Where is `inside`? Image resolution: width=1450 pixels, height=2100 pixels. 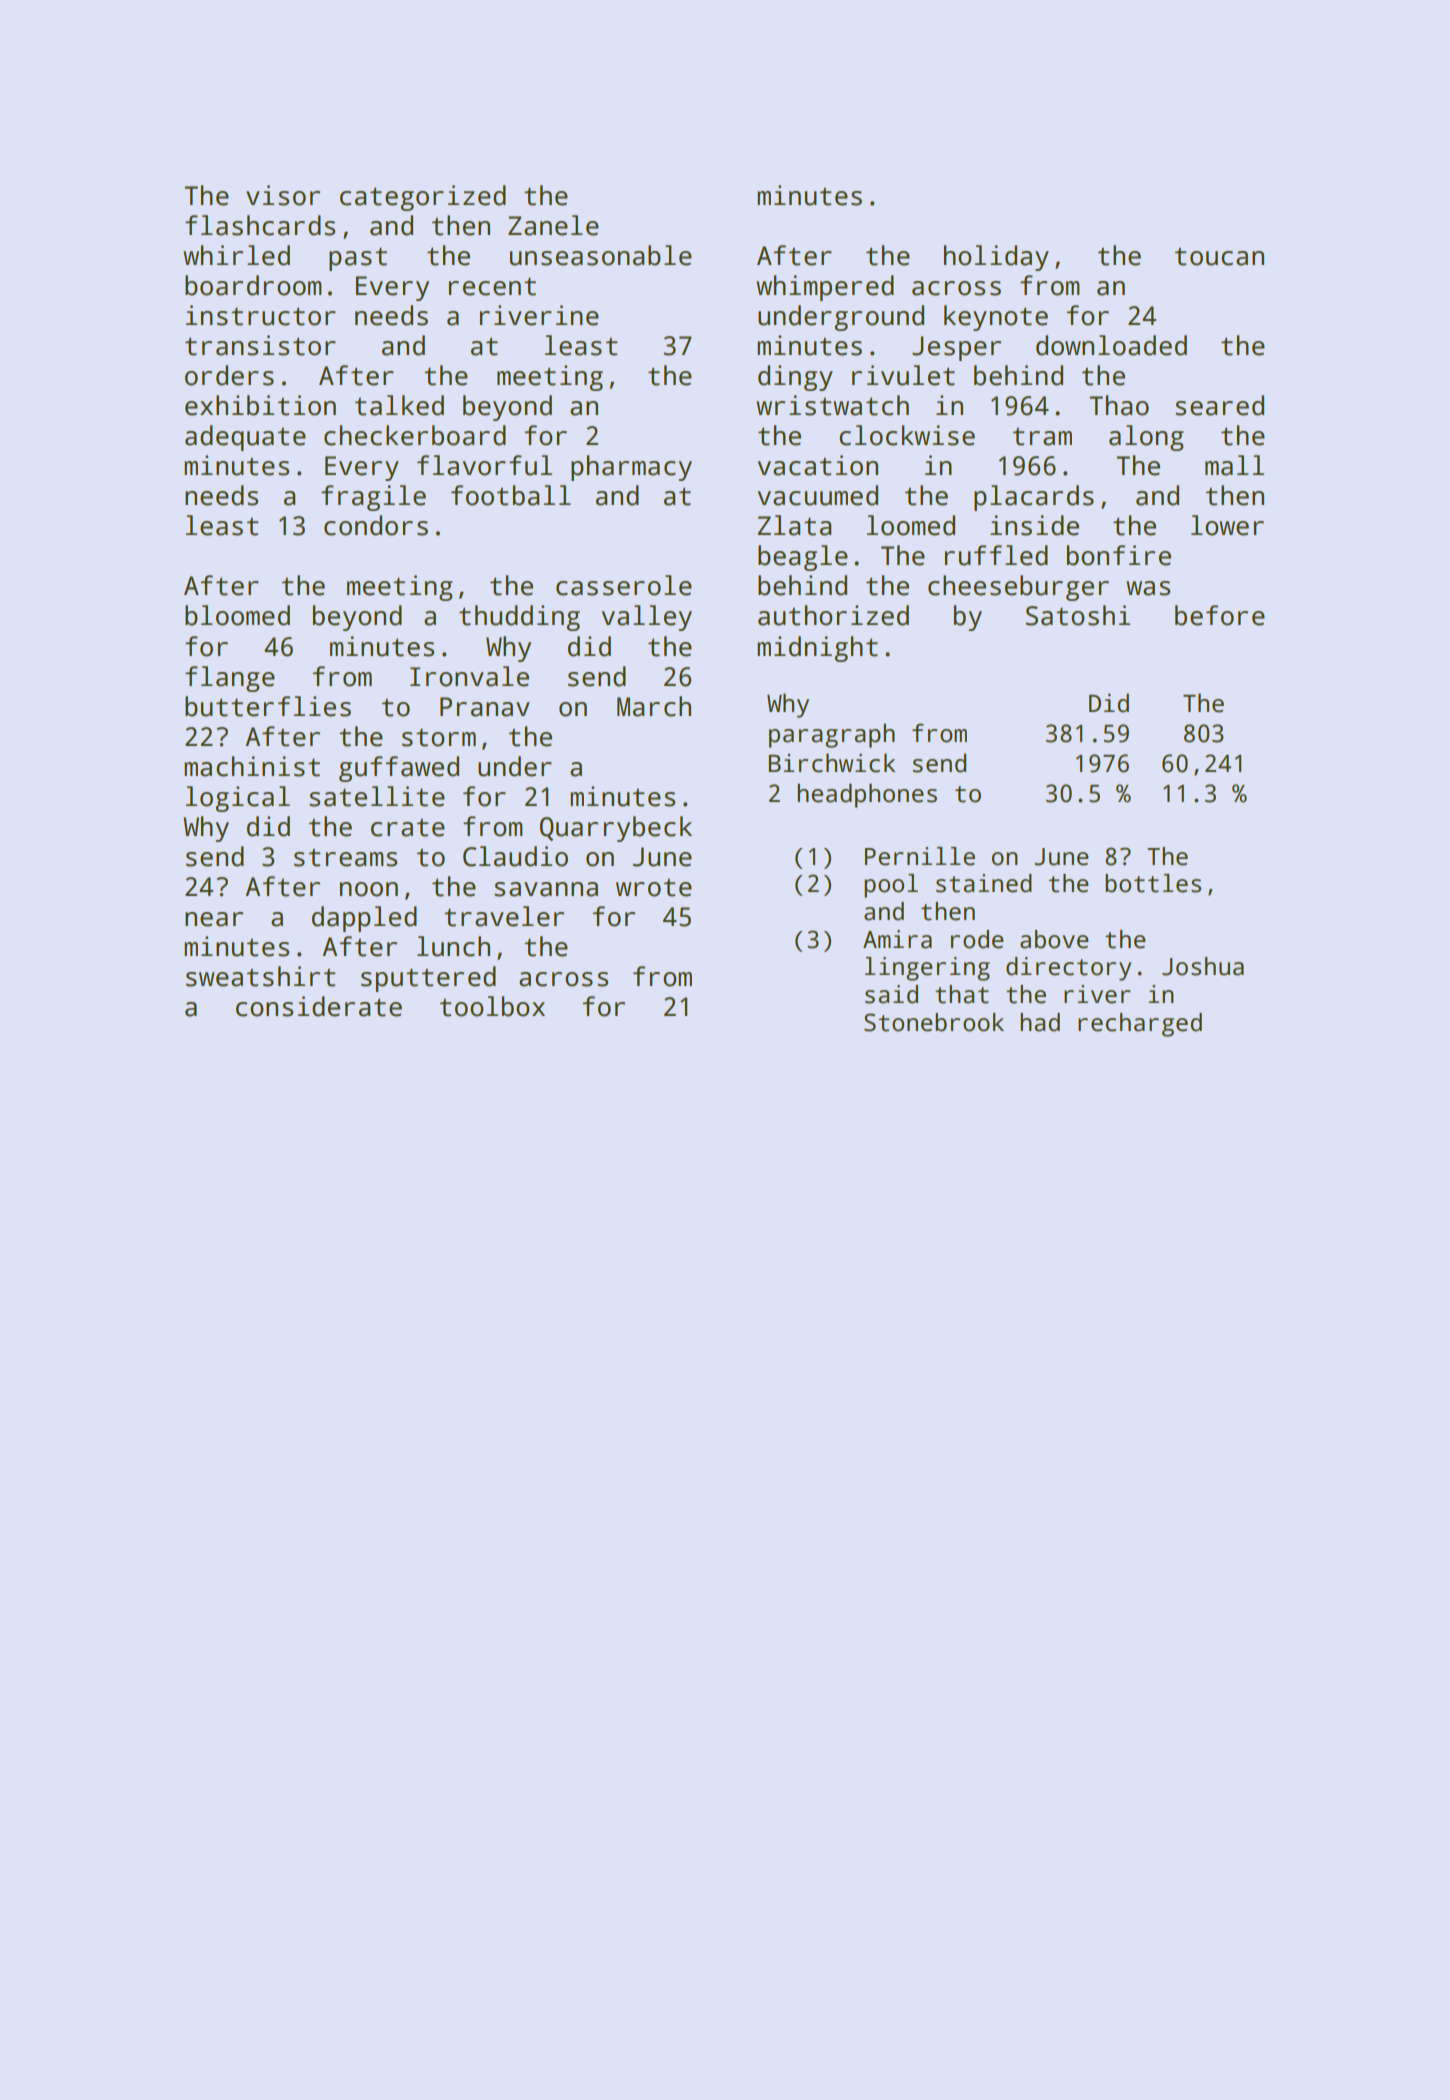 inside is located at coordinates (1034, 525).
